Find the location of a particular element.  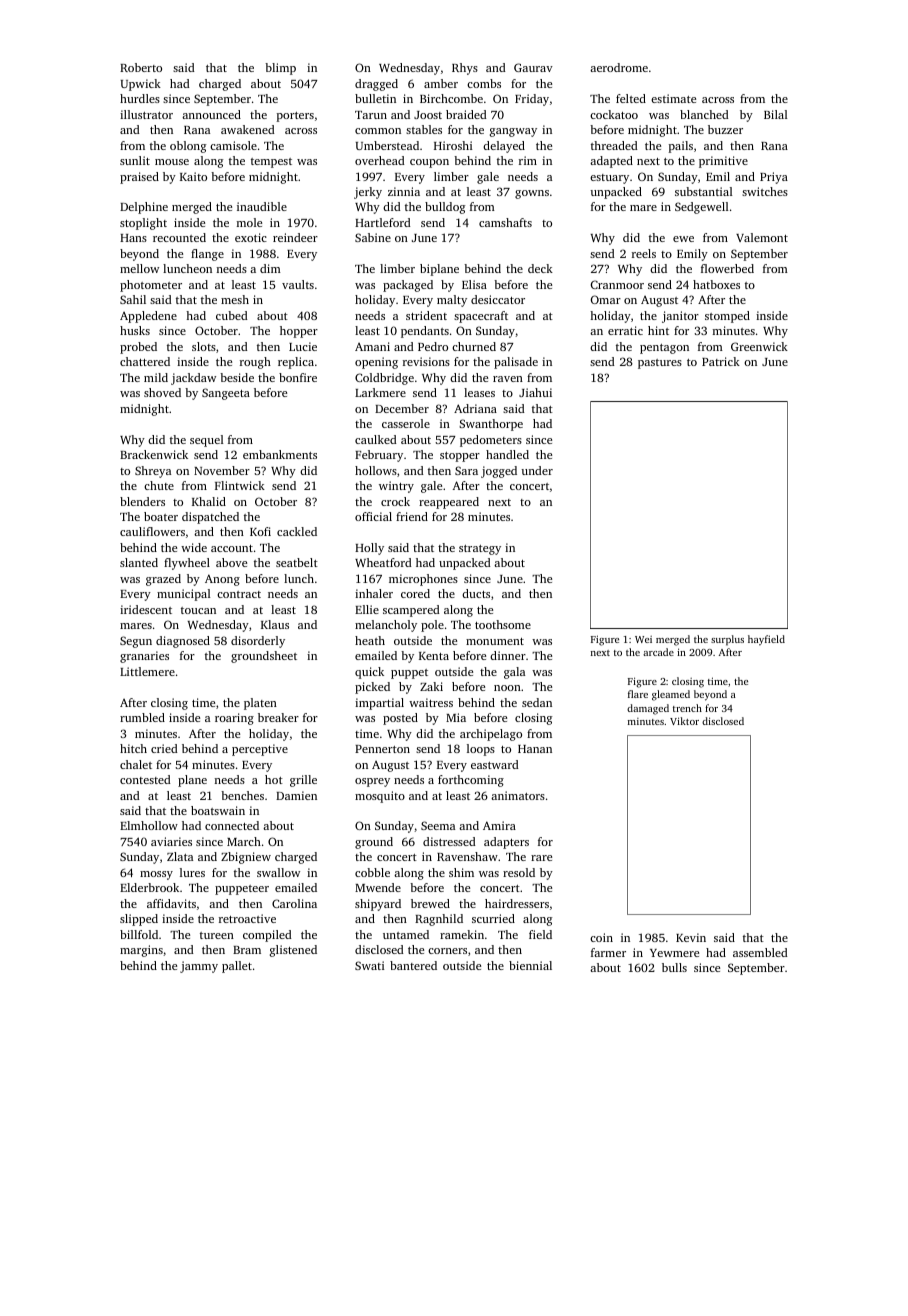

gangway is located at coordinates (513, 132).
